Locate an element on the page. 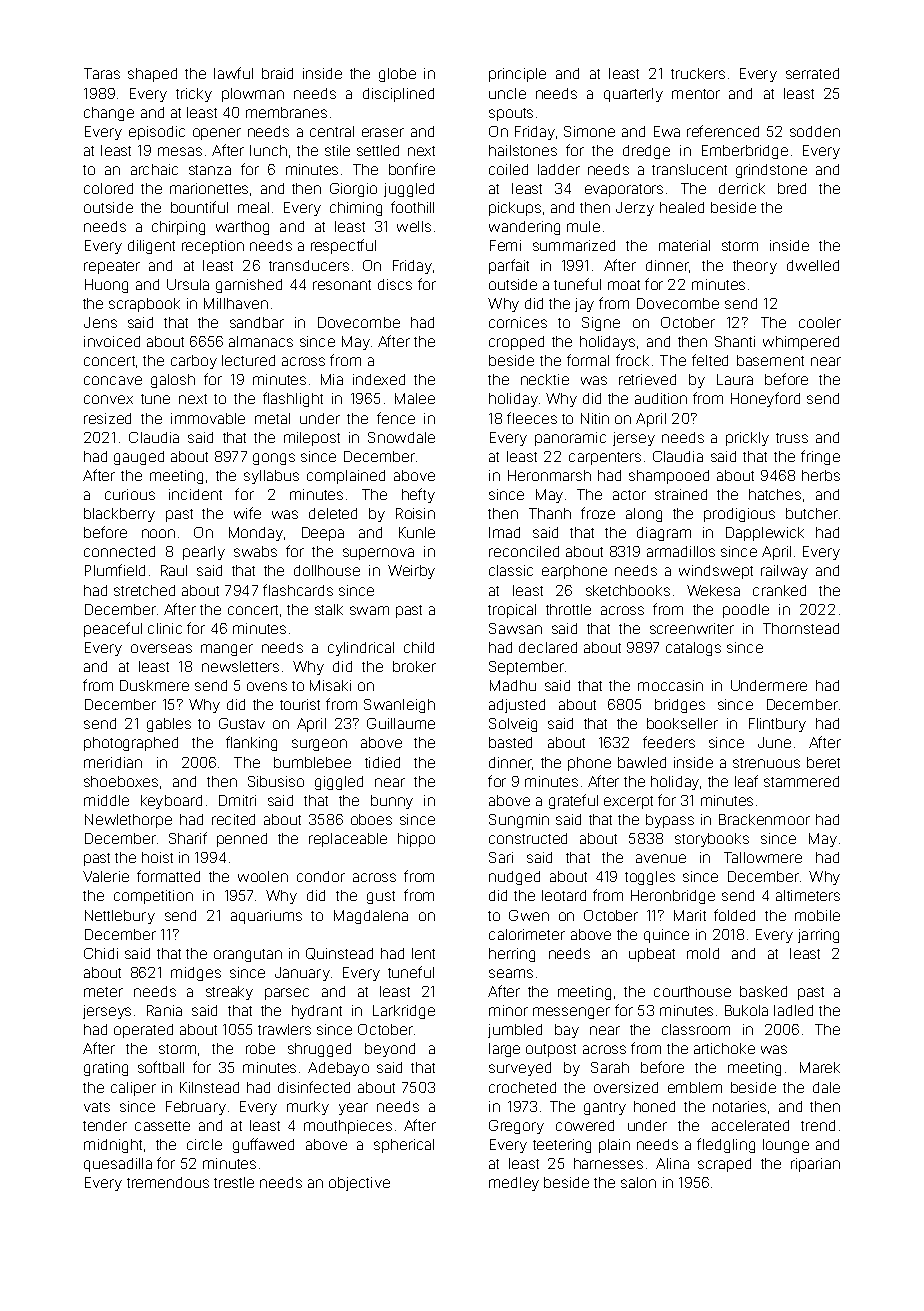  medley is located at coordinates (514, 1184).
